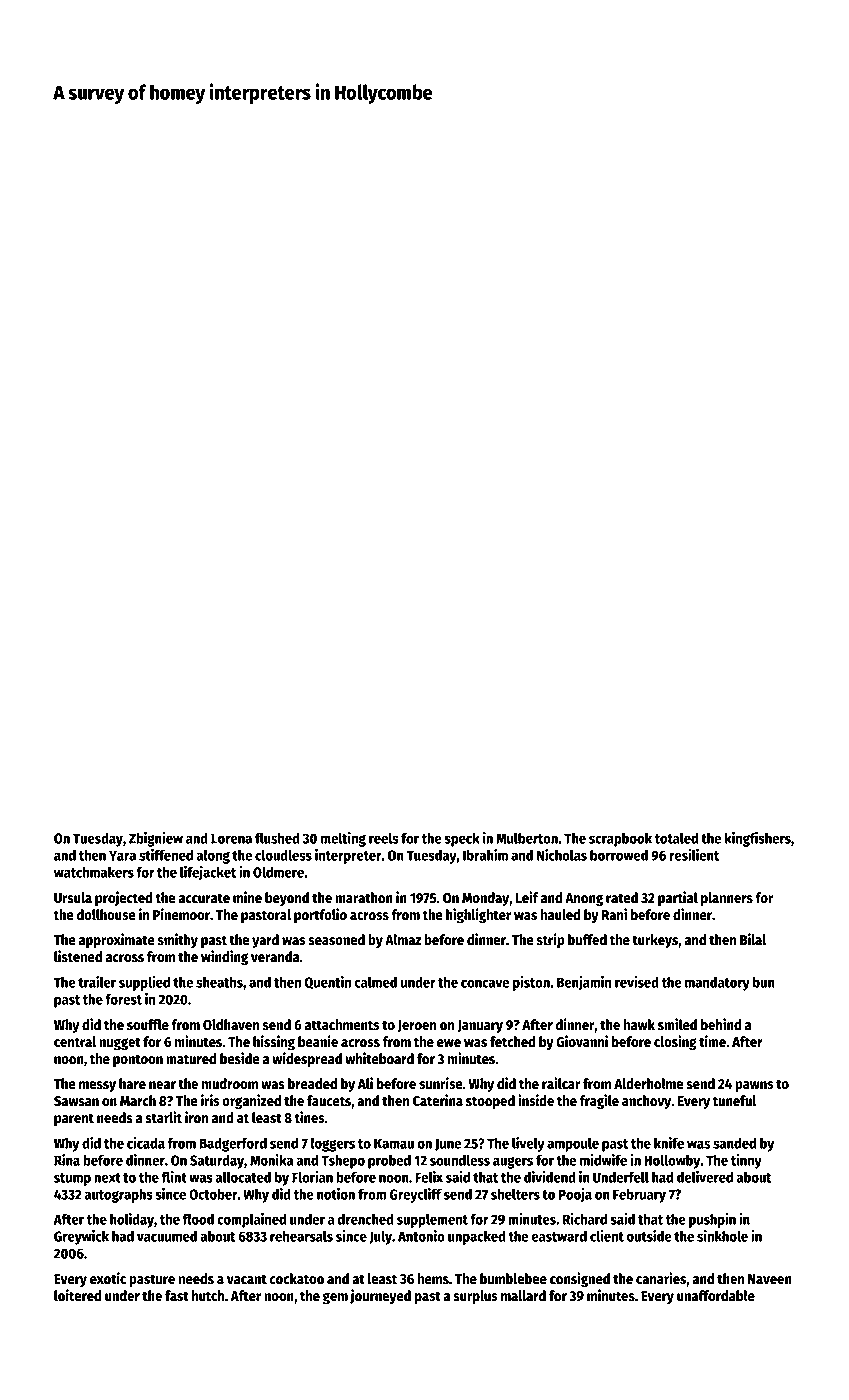 The height and width of the screenshot is (1400, 849). Describe the element at coordinates (156, 839) in the screenshot. I see `Zbigniew` at that location.
